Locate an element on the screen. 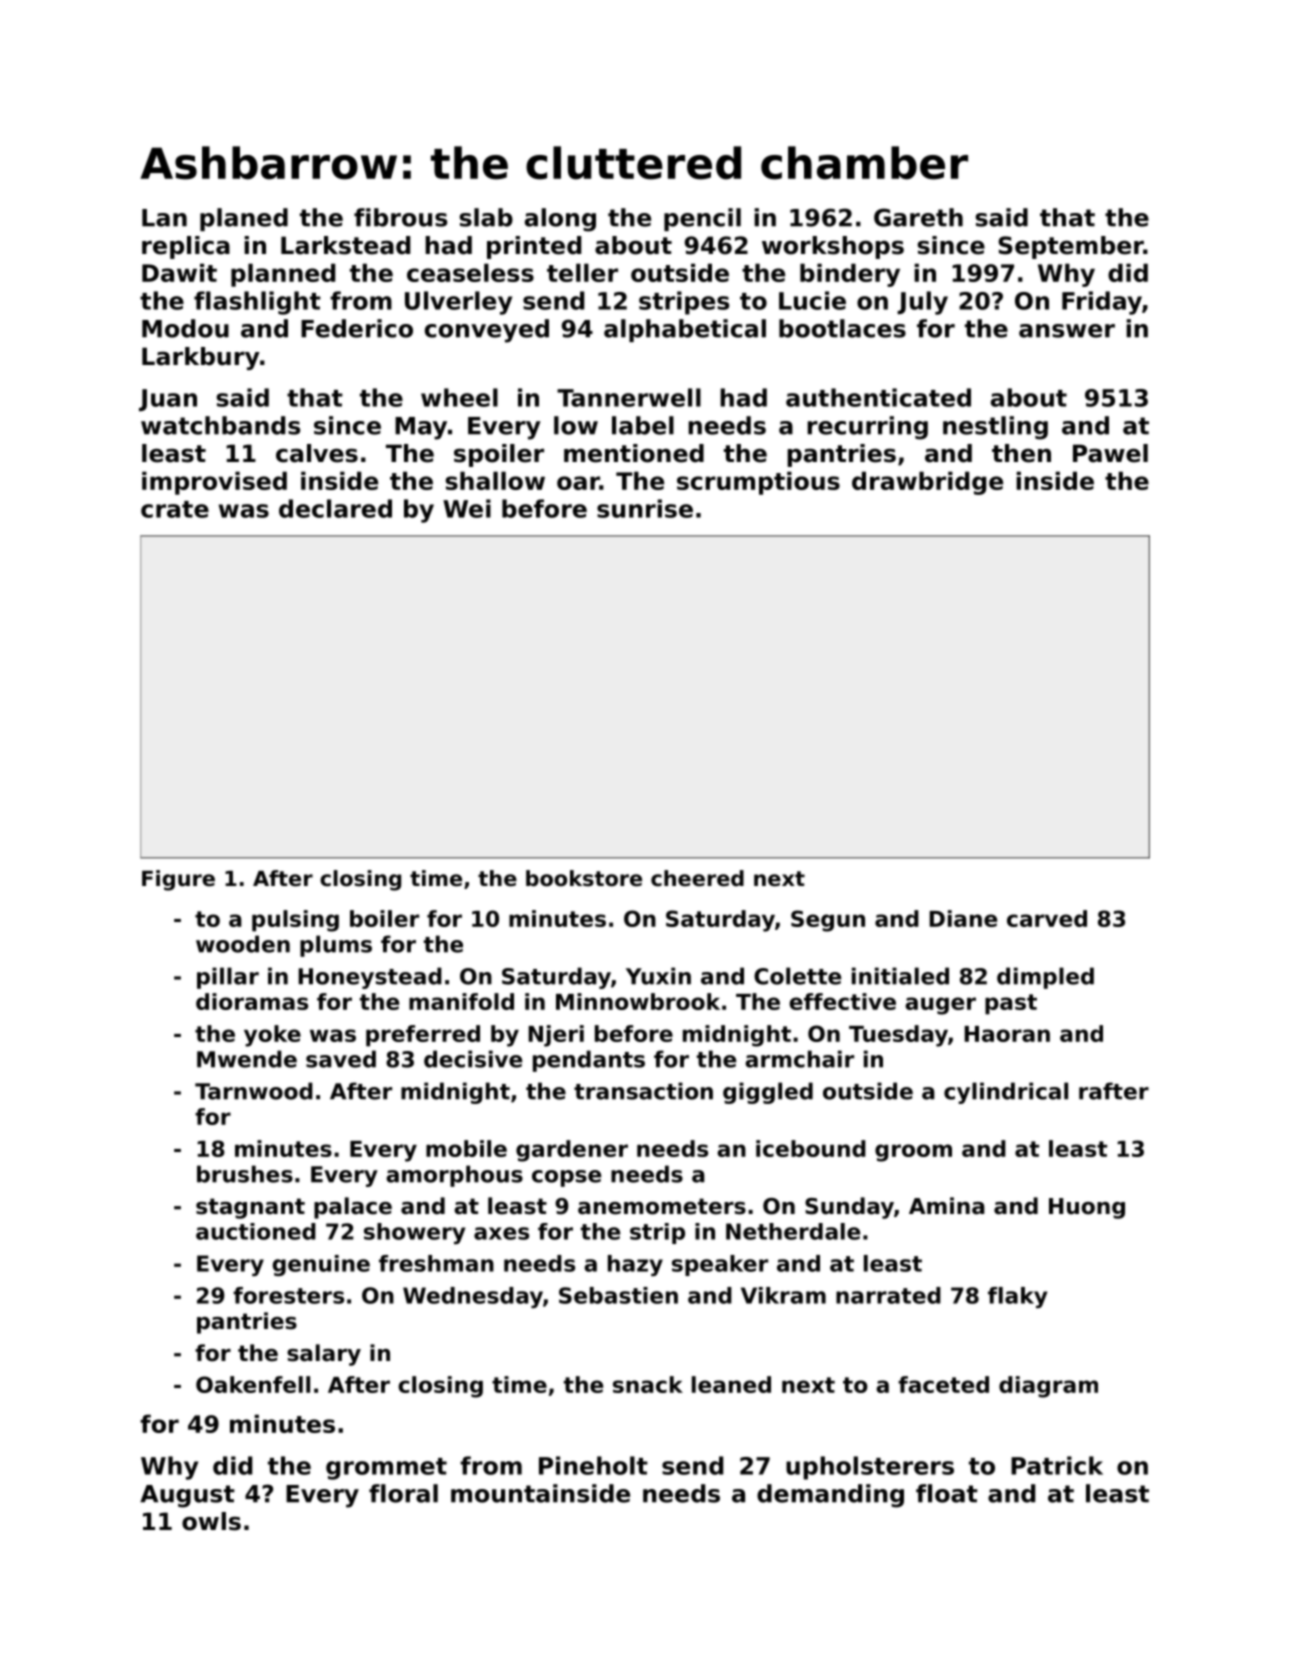  declared is located at coordinates (335, 508).
